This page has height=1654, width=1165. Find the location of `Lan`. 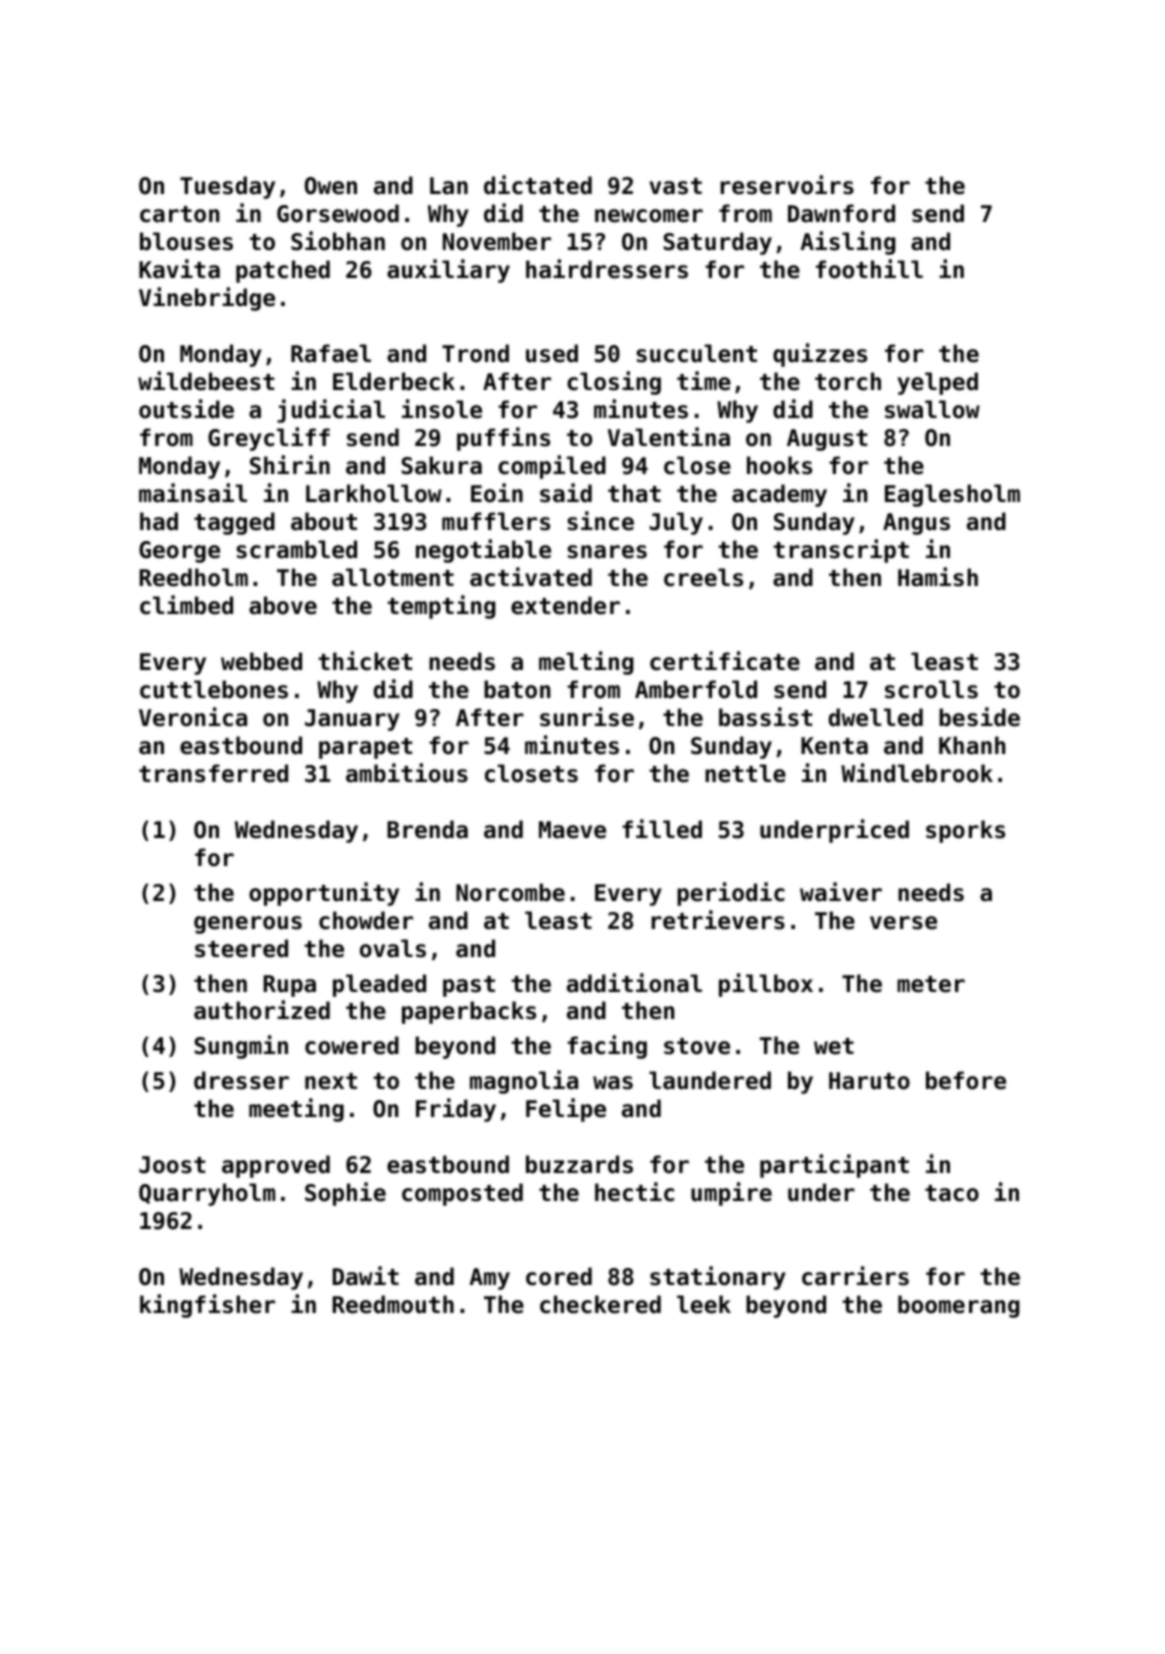

Lan is located at coordinates (449, 186).
